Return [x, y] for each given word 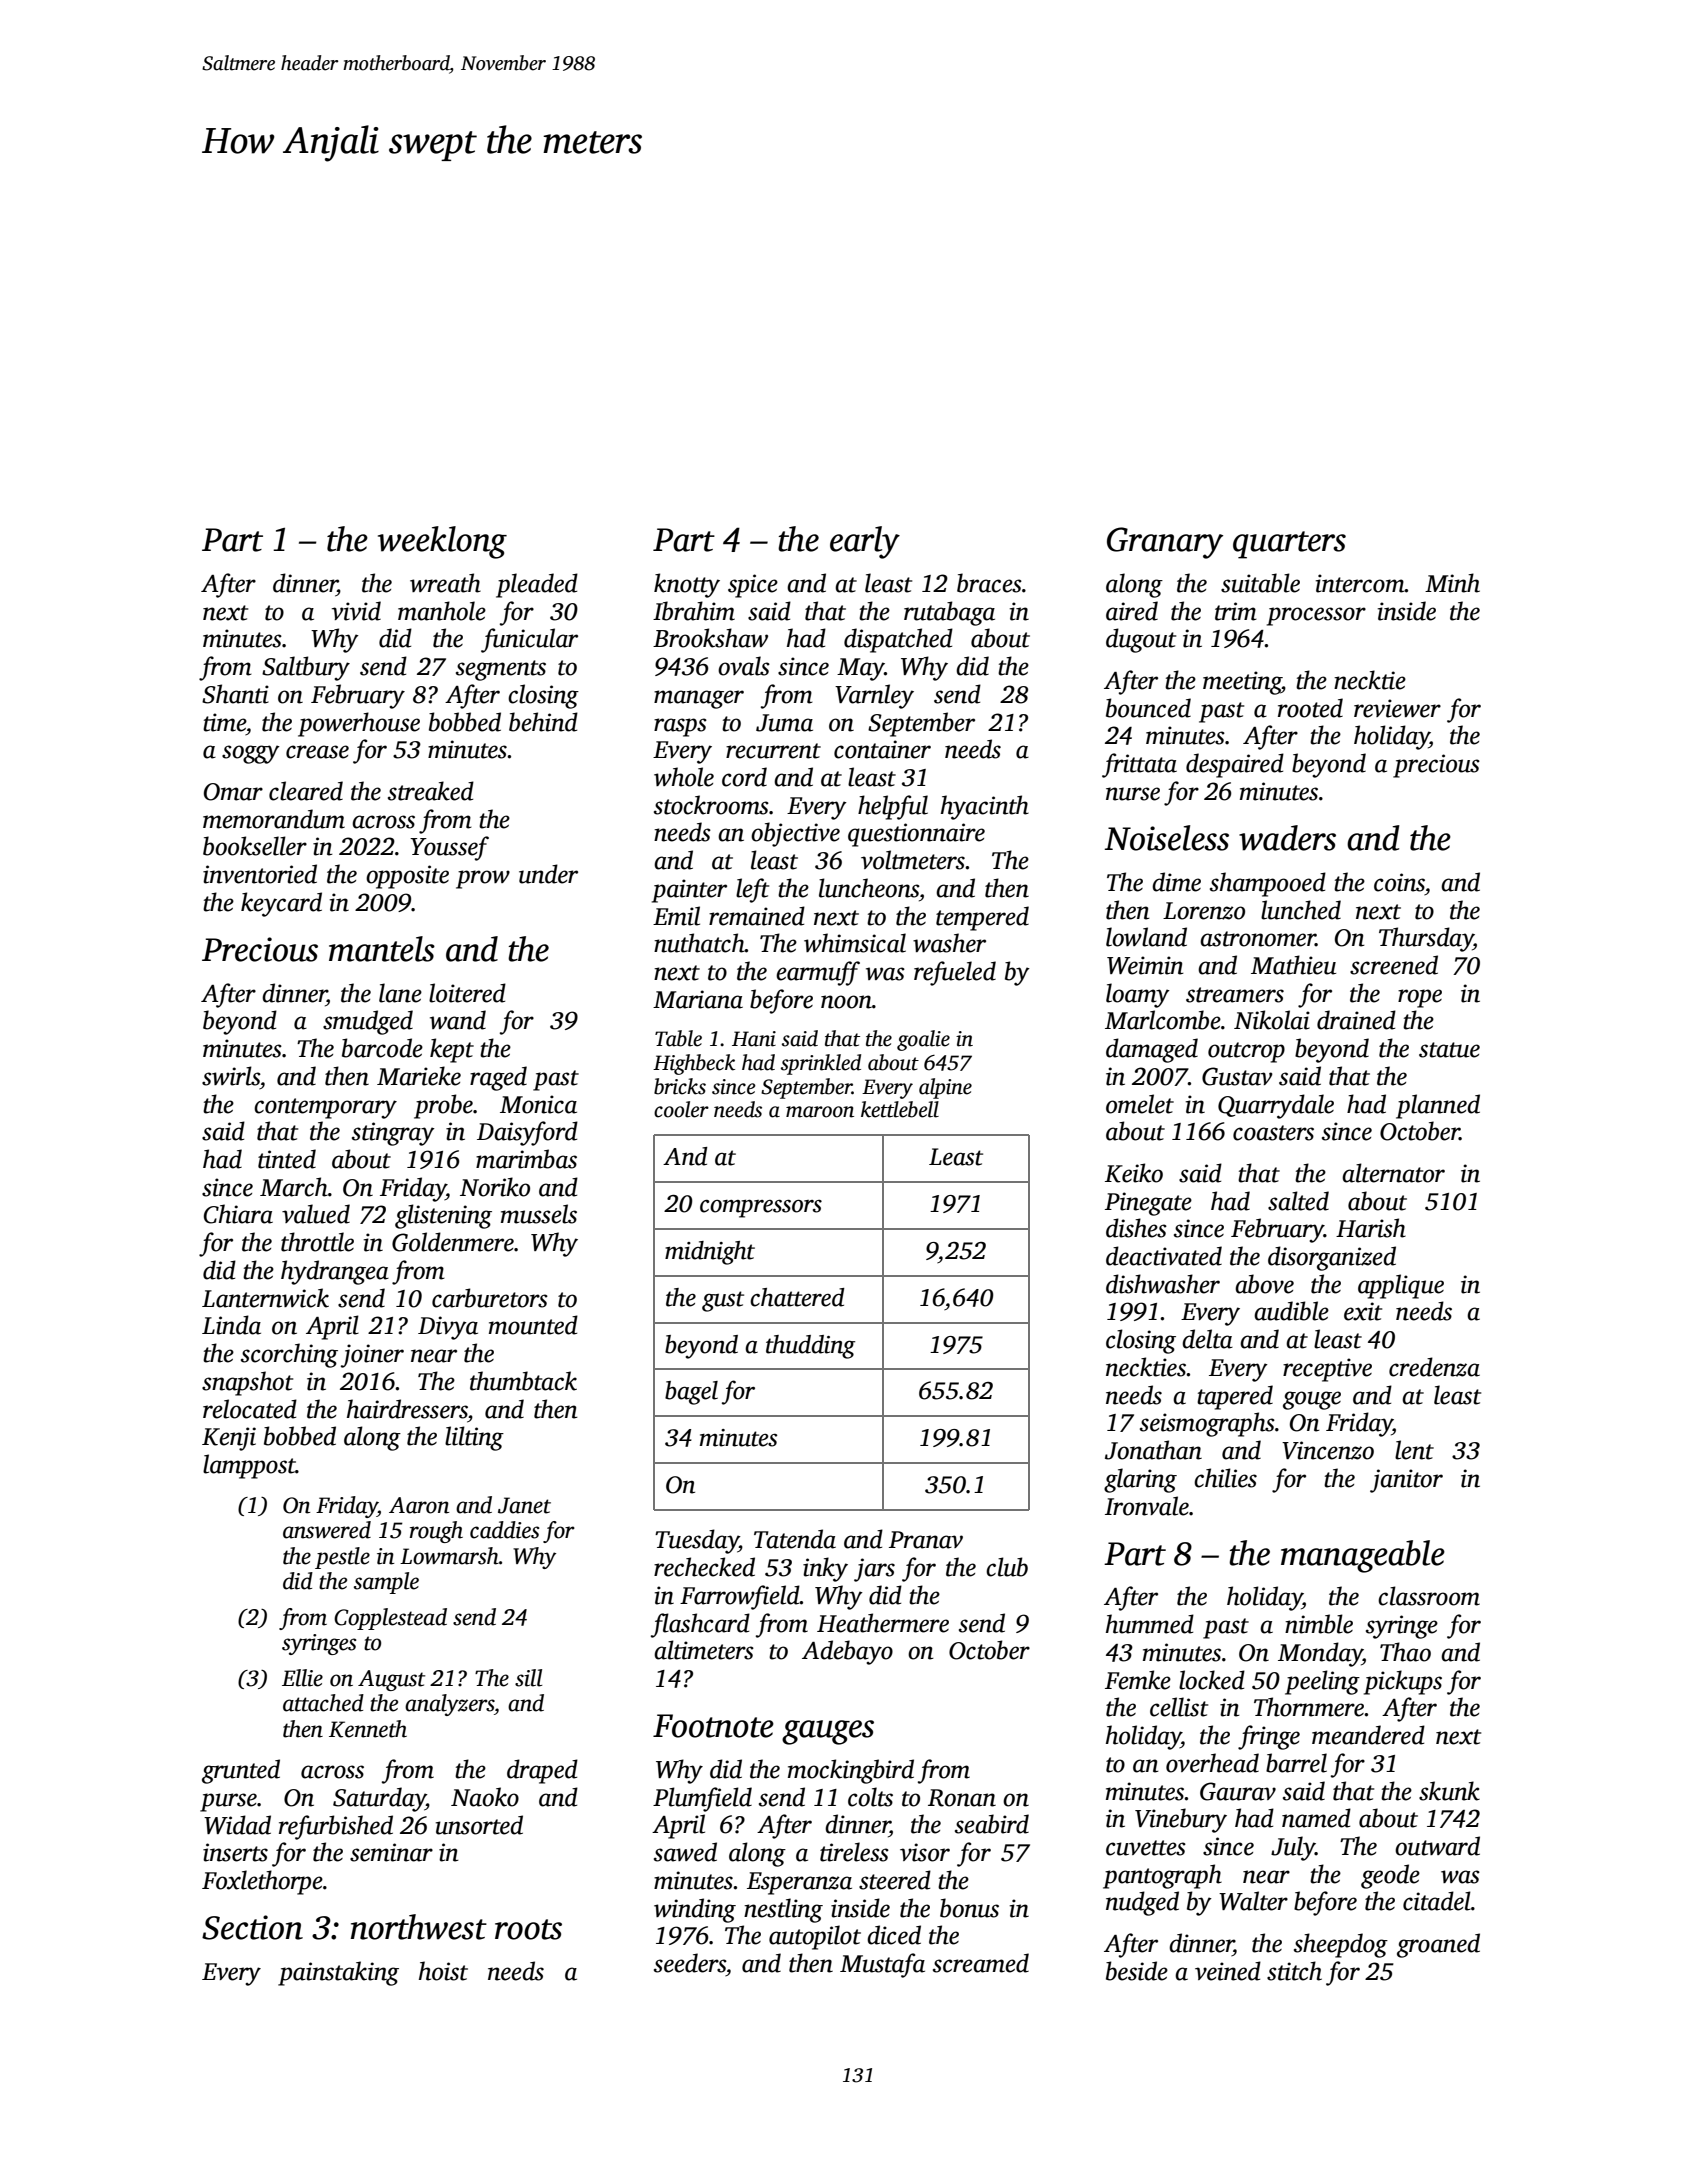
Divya [448, 1328]
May [861, 669]
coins [1399, 882]
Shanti [235, 694]
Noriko [495, 1187]
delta [1207, 1339]
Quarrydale [1276, 1106]
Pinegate [1148, 1204]
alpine [945, 1088]
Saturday [379, 1799]
